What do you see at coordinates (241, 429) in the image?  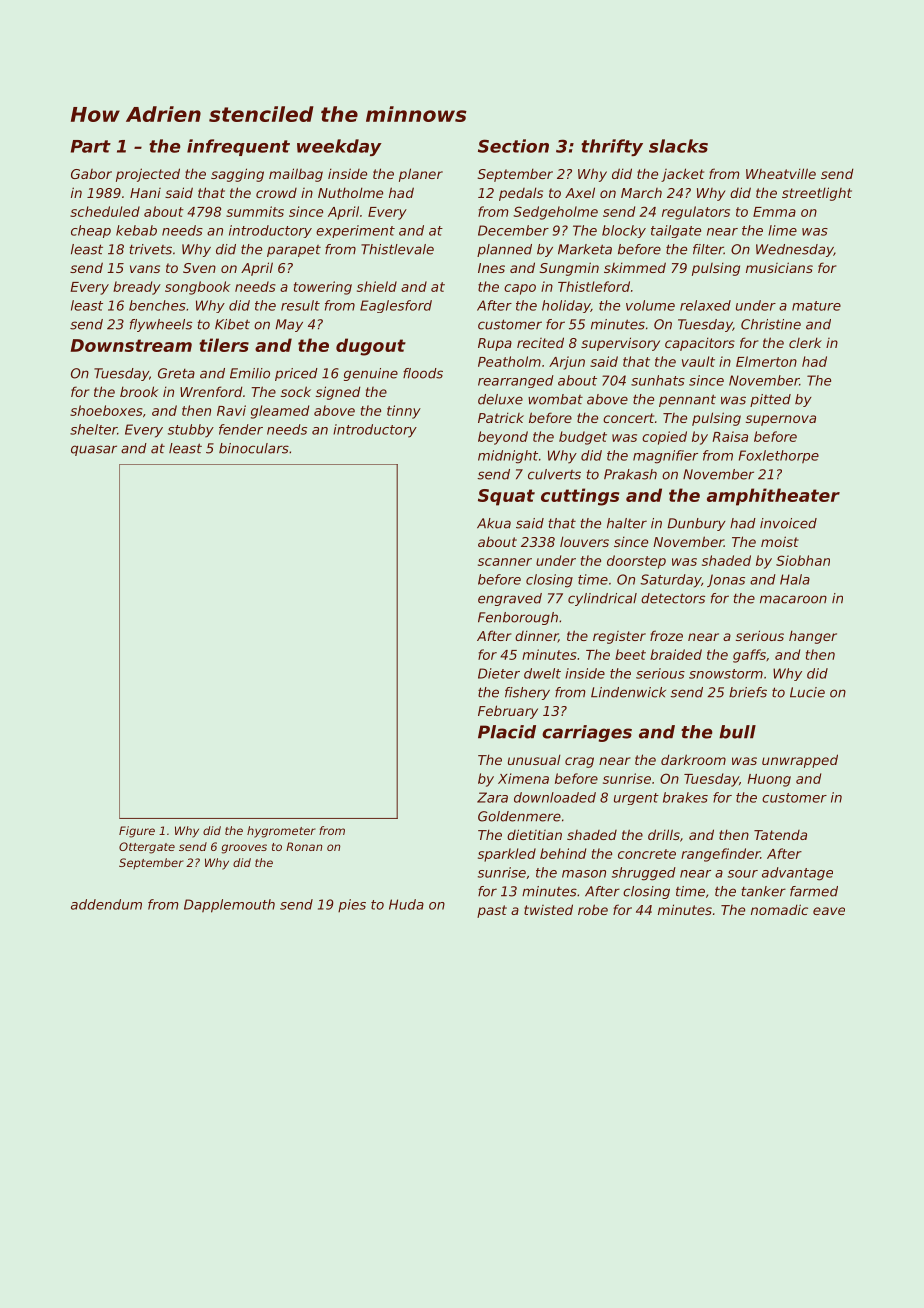 I see `fender` at bounding box center [241, 429].
